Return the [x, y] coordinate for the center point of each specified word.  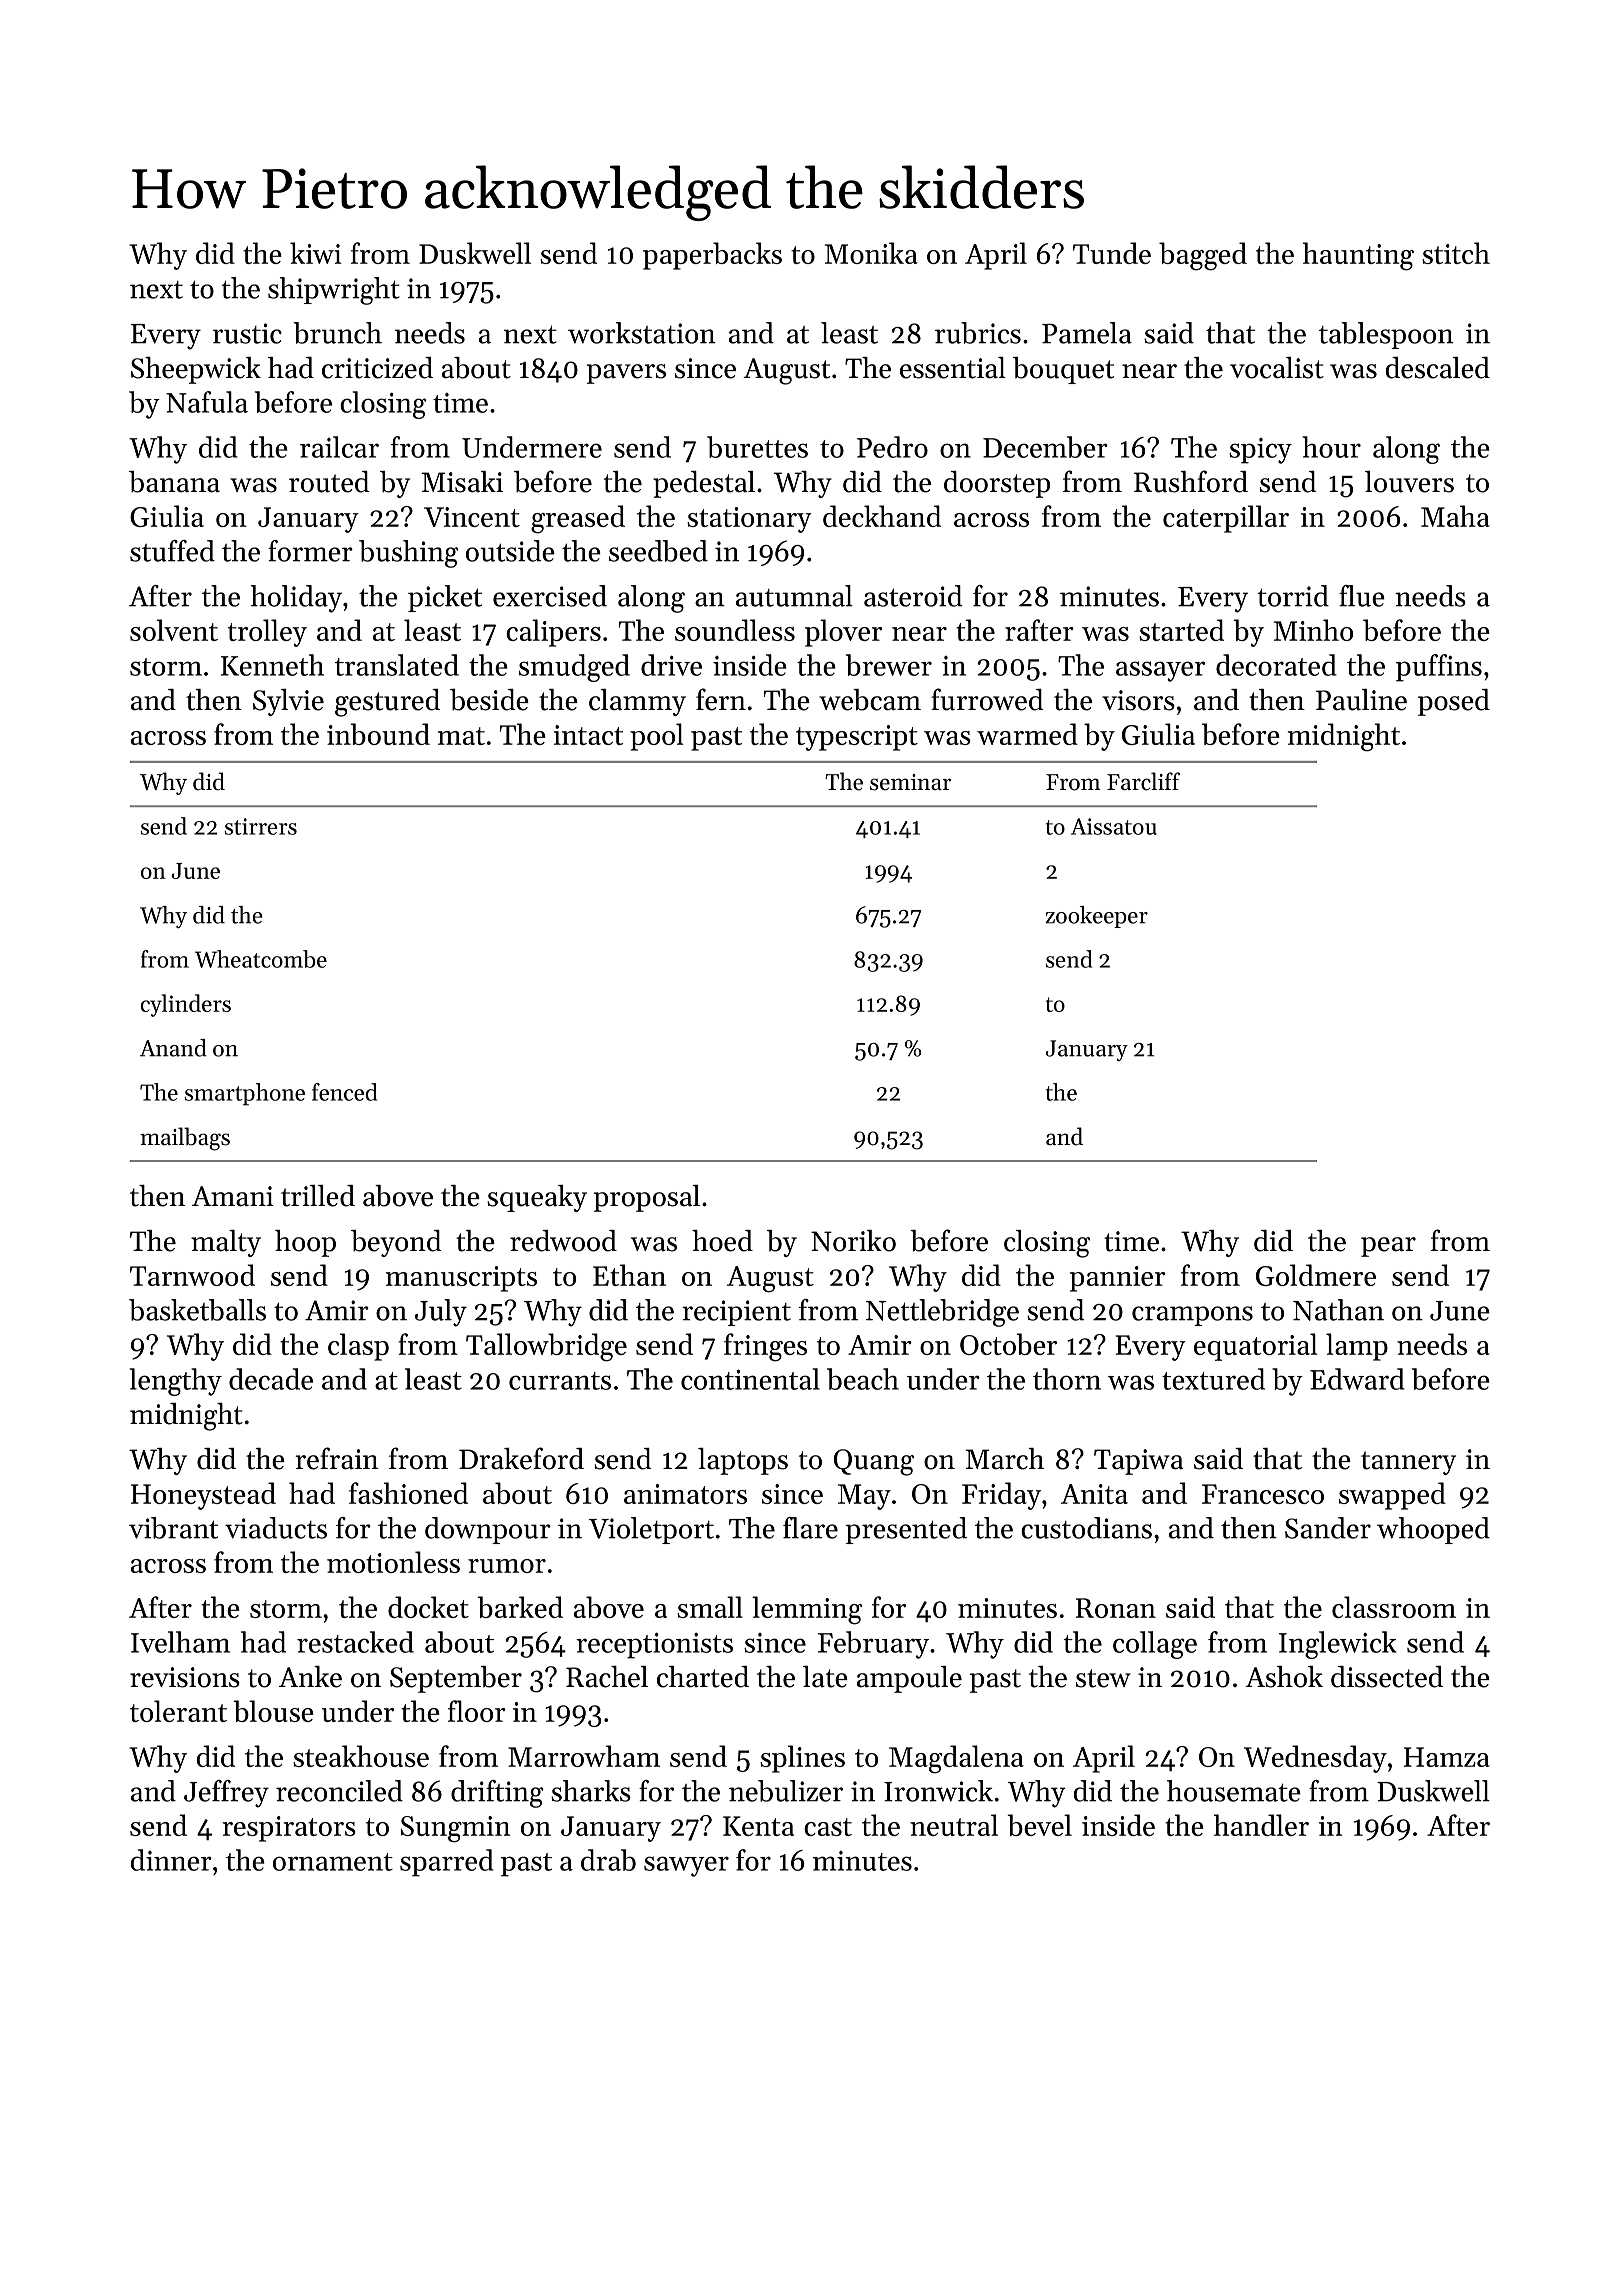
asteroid [913, 596]
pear [1388, 1247]
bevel [1039, 1825]
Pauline [1361, 700]
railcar [339, 447]
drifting [497, 1794]
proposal [647, 1198]
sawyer [686, 1866]
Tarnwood [192, 1275]
